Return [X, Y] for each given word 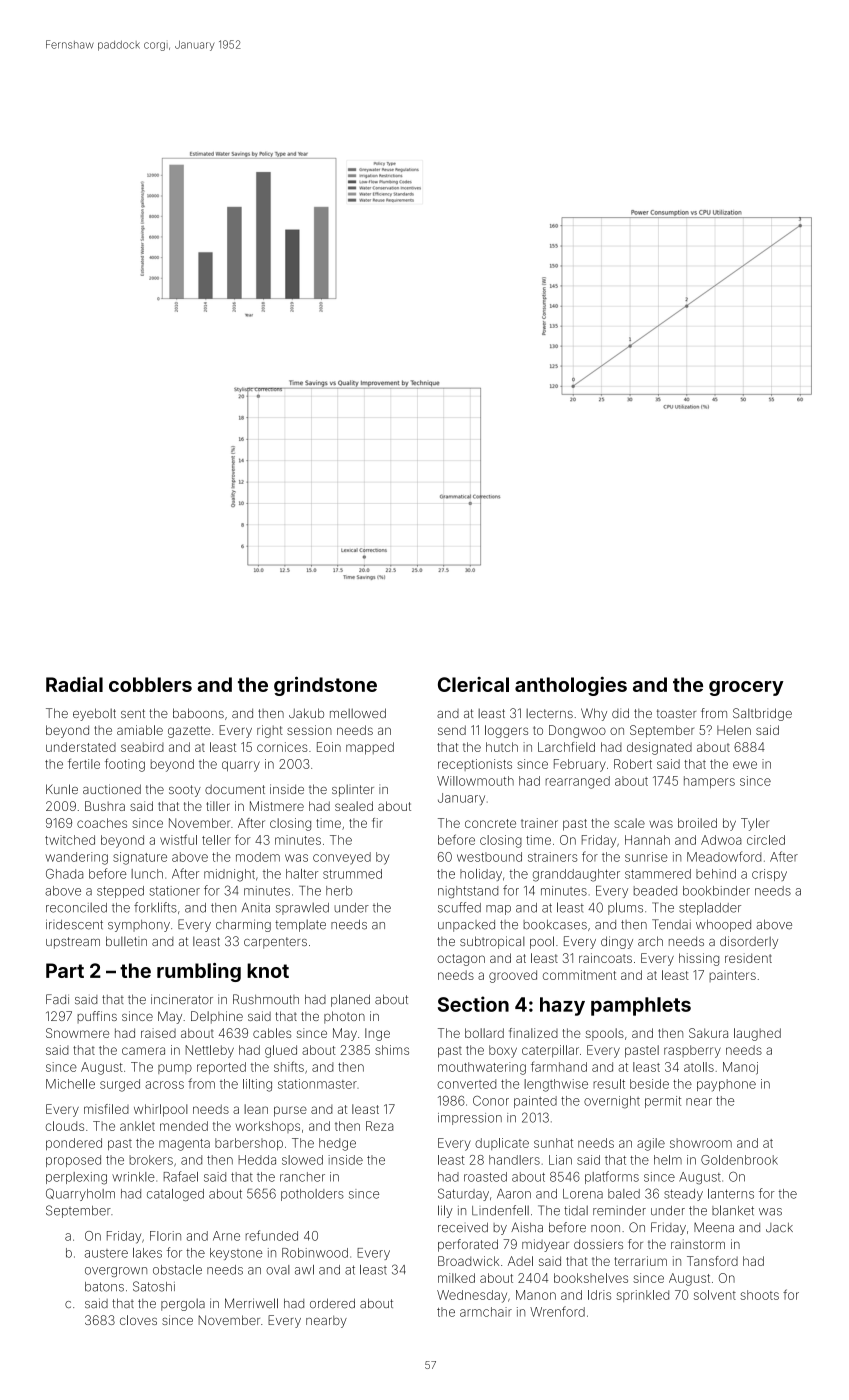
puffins [97, 1017]
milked [456, 1278]
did [620, 713]
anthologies [571, 686]
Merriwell [251, 1303]
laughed [757, 1034]
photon [344, 1017]
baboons [198, 713]
